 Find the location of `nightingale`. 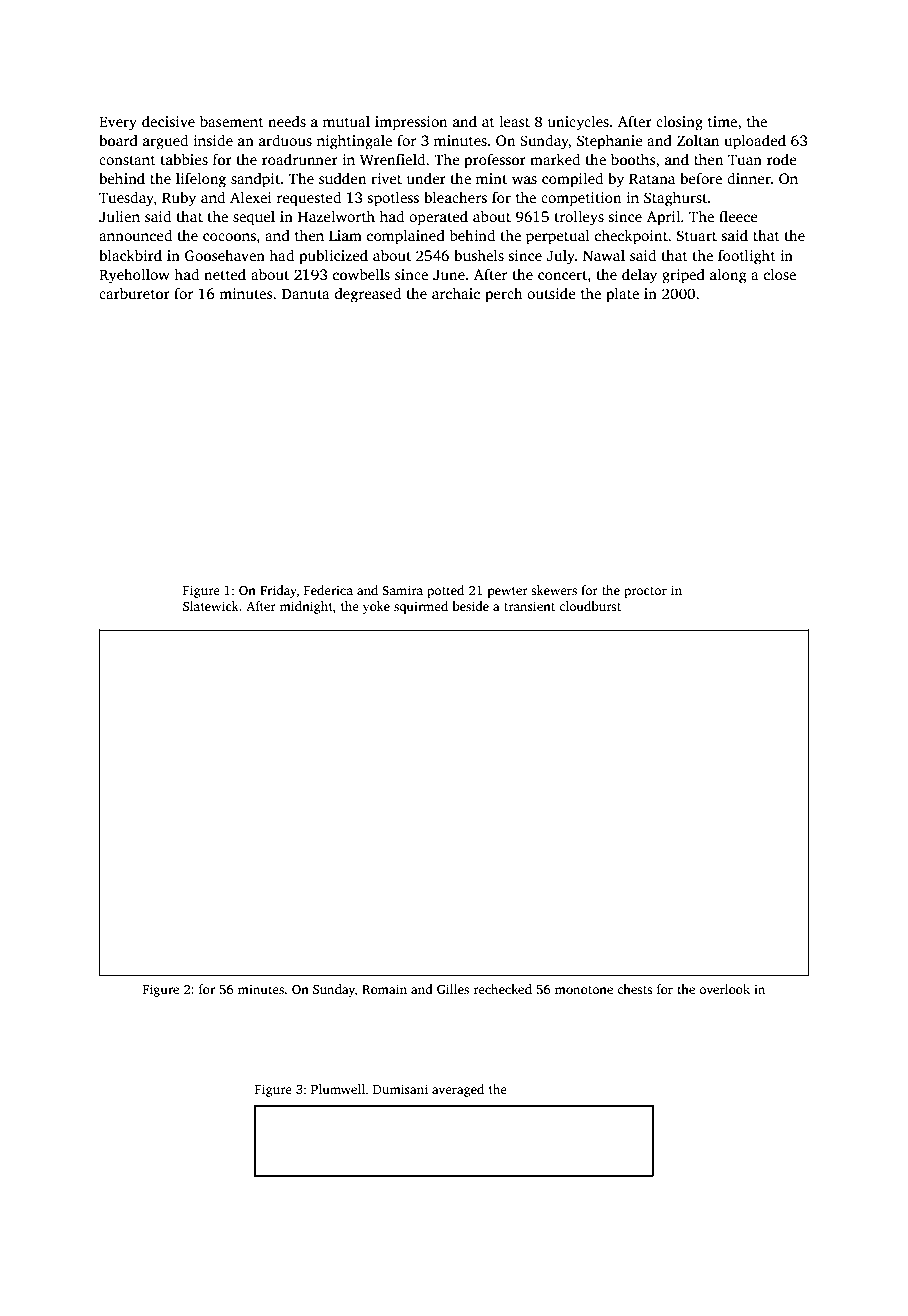

nightingale is located at coordinates (354, 142).
